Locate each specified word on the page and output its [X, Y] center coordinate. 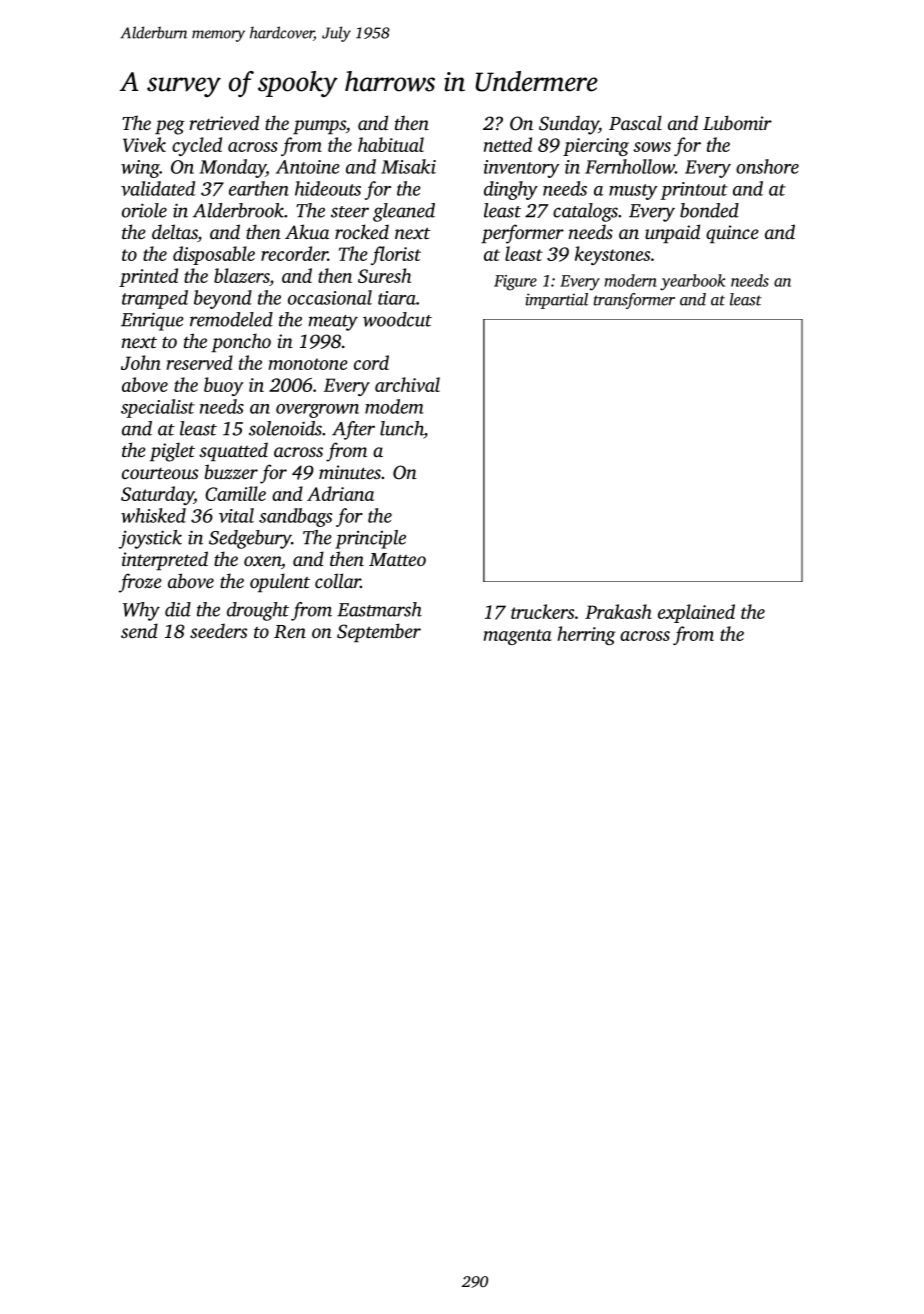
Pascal [635, 122]
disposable [214, 255]
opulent [280, 582]
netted [508, 144]
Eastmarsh [379, 609]
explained [696, 613]
